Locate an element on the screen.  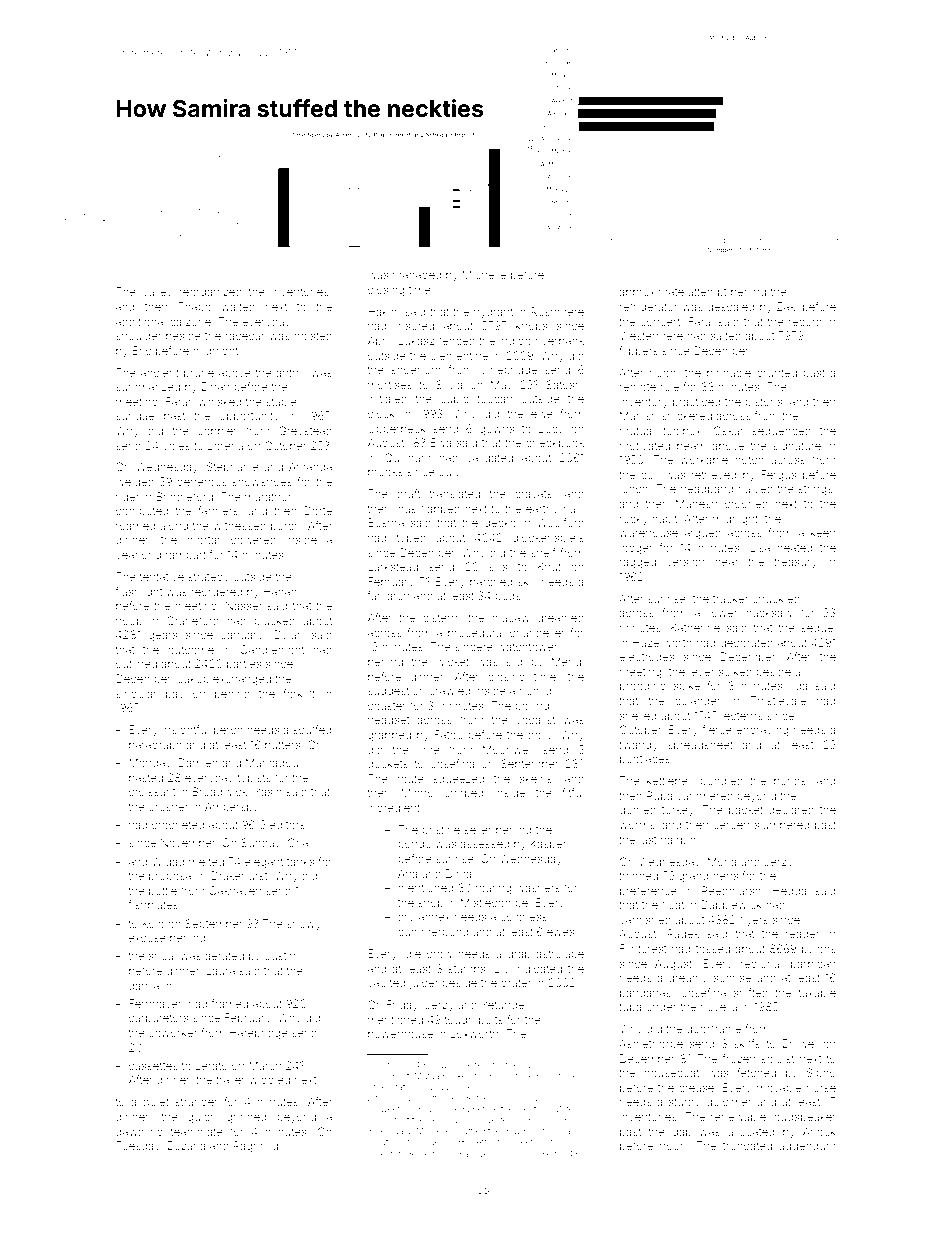
quiet is located at coordinates (156, 1103).
